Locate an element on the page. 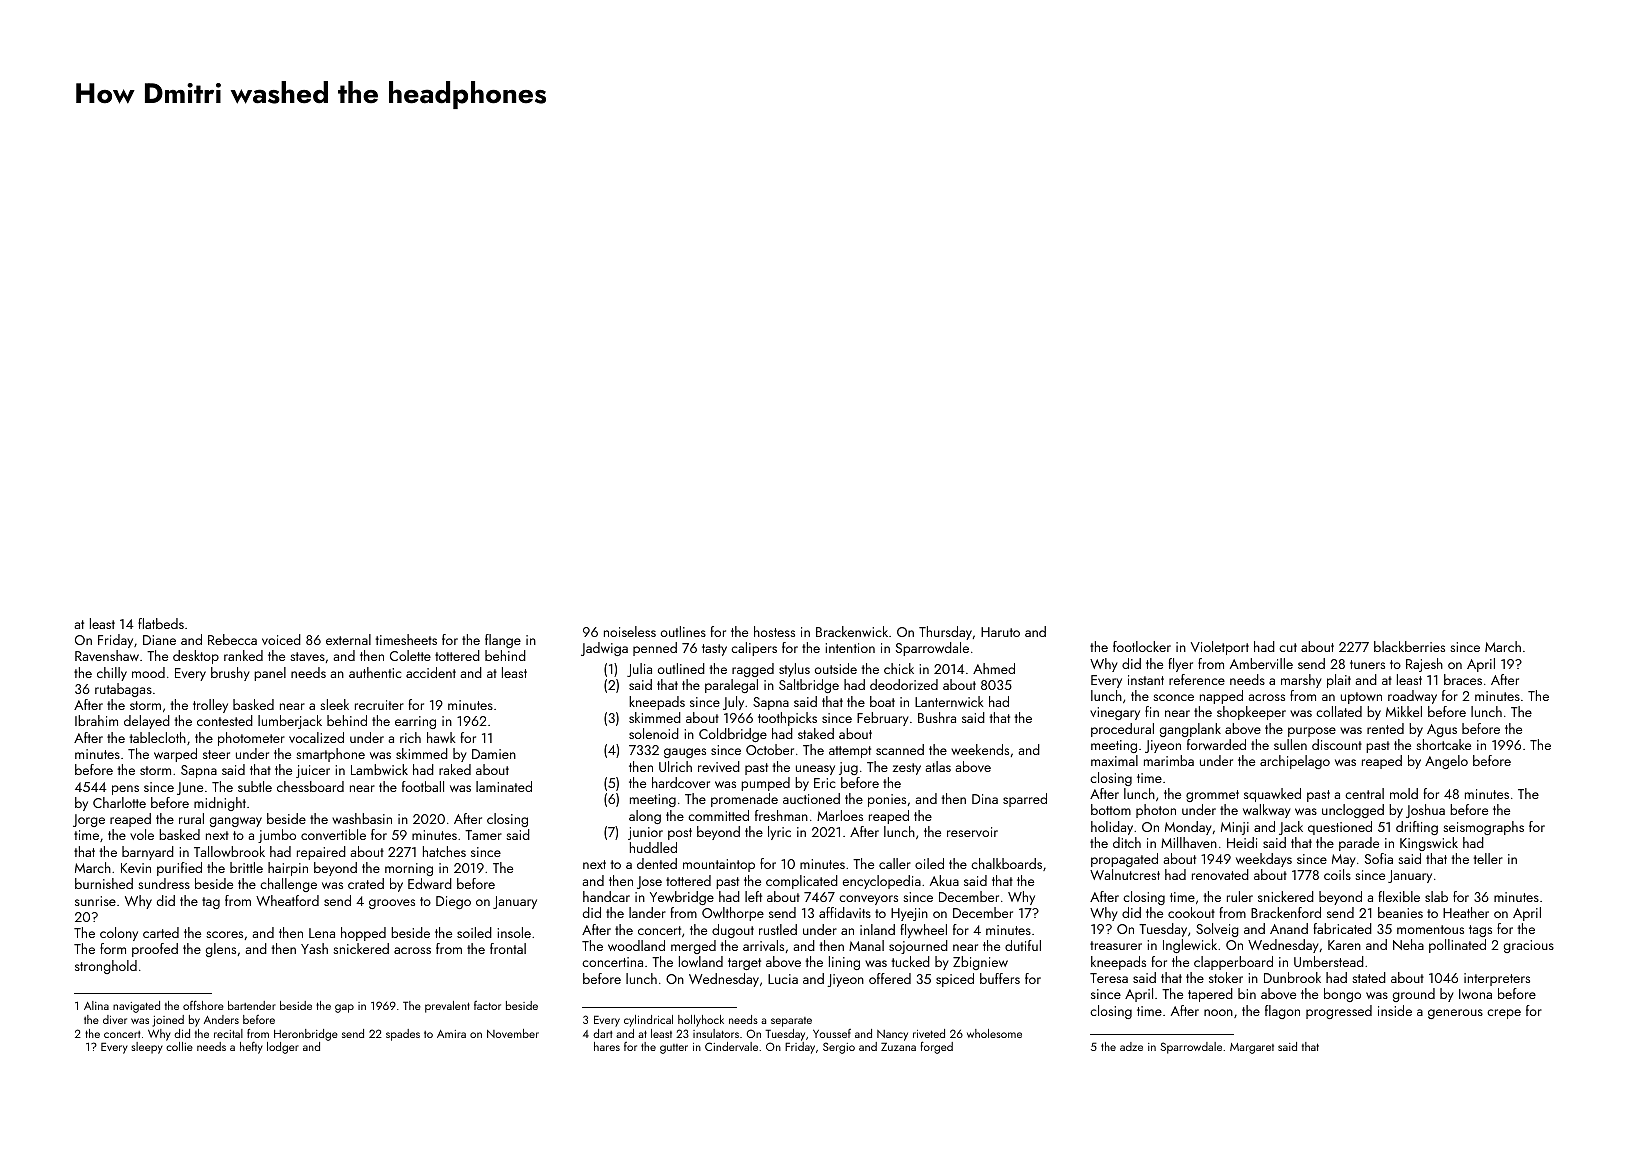 The height and width of the document is (1153, 1631). Sergio is located at coordinates (839, 1048).
